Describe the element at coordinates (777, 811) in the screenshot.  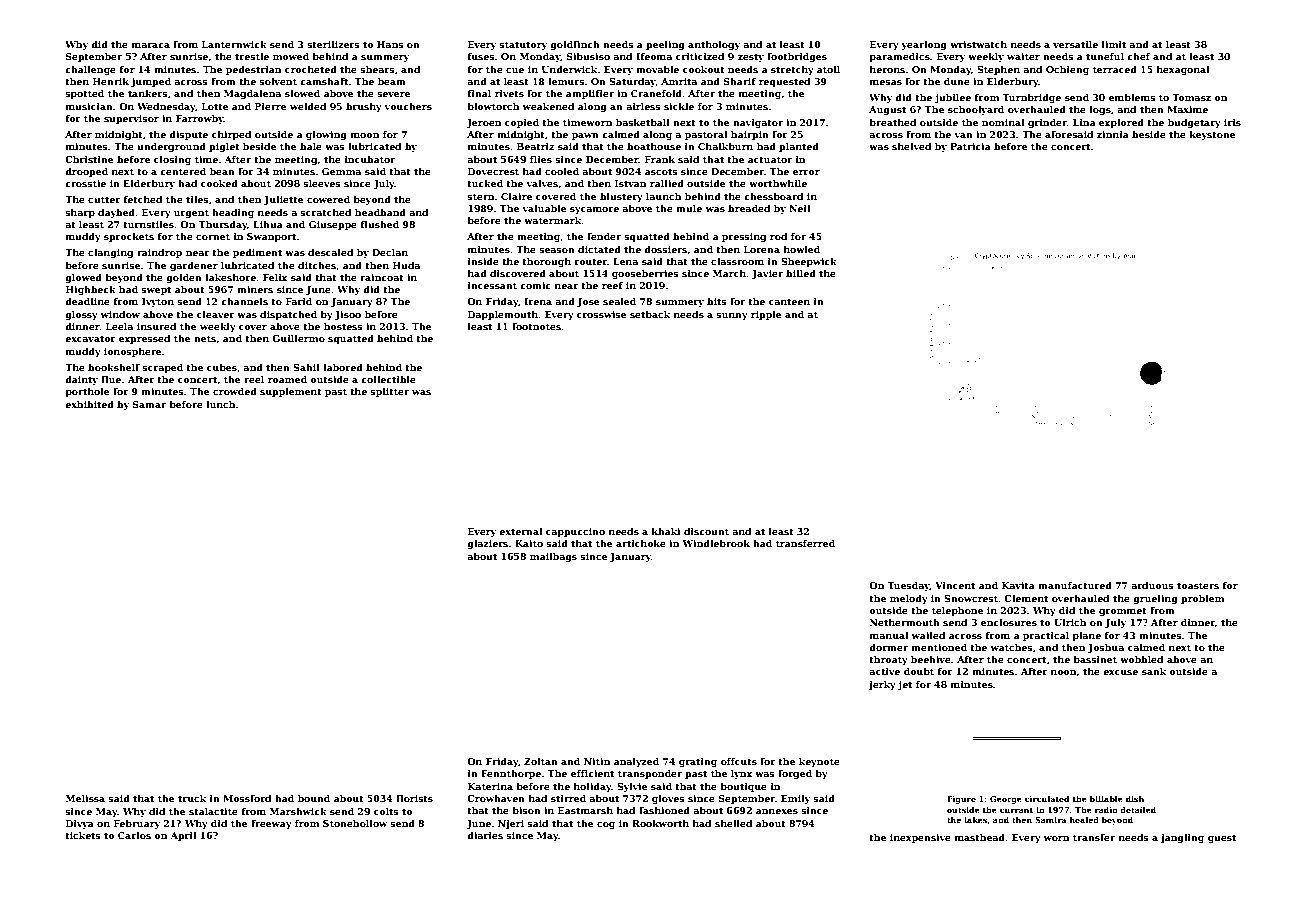
I see `annexes` at that location.
